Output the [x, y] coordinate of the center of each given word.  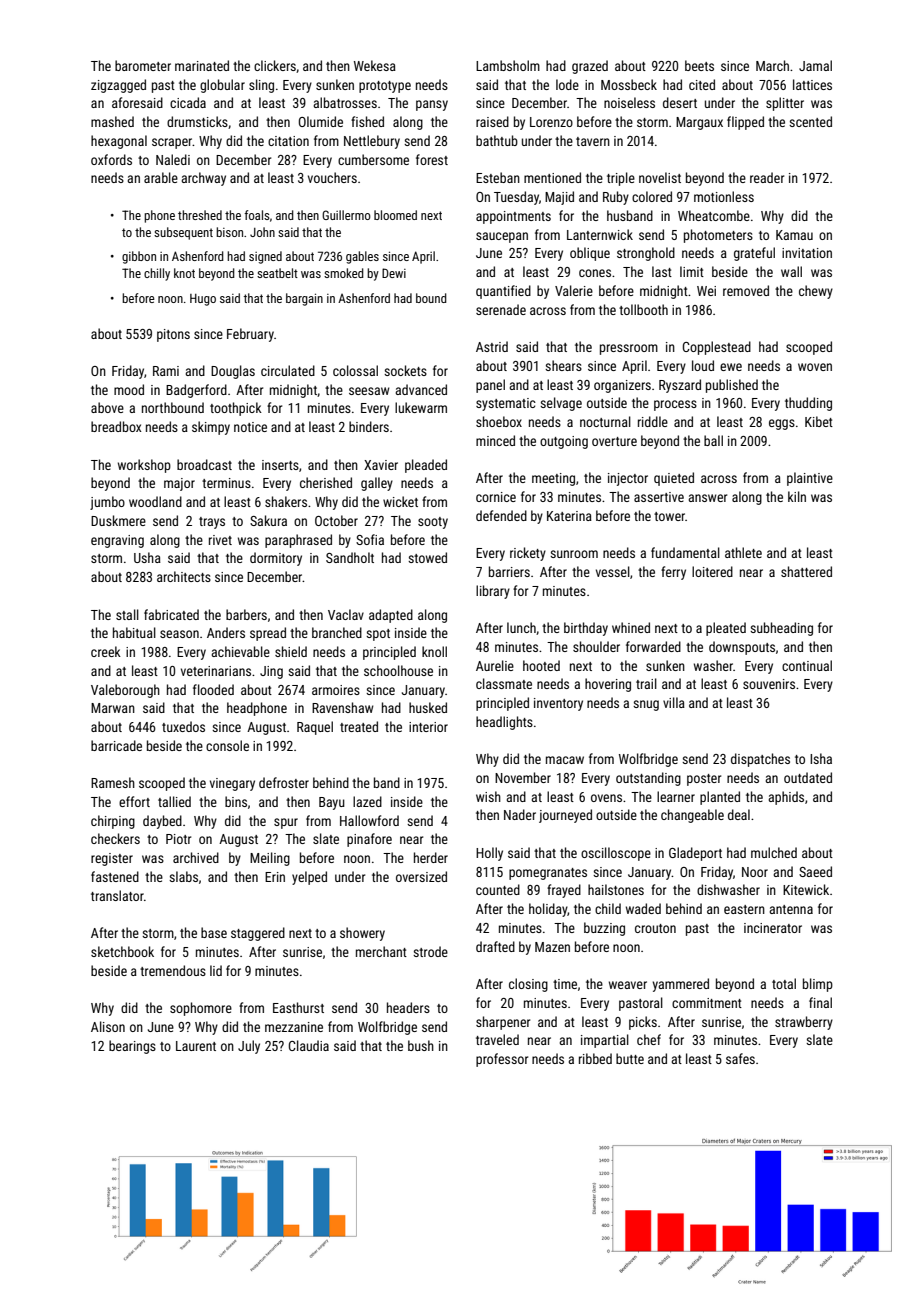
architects [184, 576]
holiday [548, 910]
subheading [781, 629]
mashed [112, 121]
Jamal [815, 65]
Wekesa [375, 65]
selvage [561, 404]
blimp [818, 985]
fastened [115, 876]
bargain [304, 299]
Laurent [196, 1046]
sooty [433, 523]
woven [815, 367]
